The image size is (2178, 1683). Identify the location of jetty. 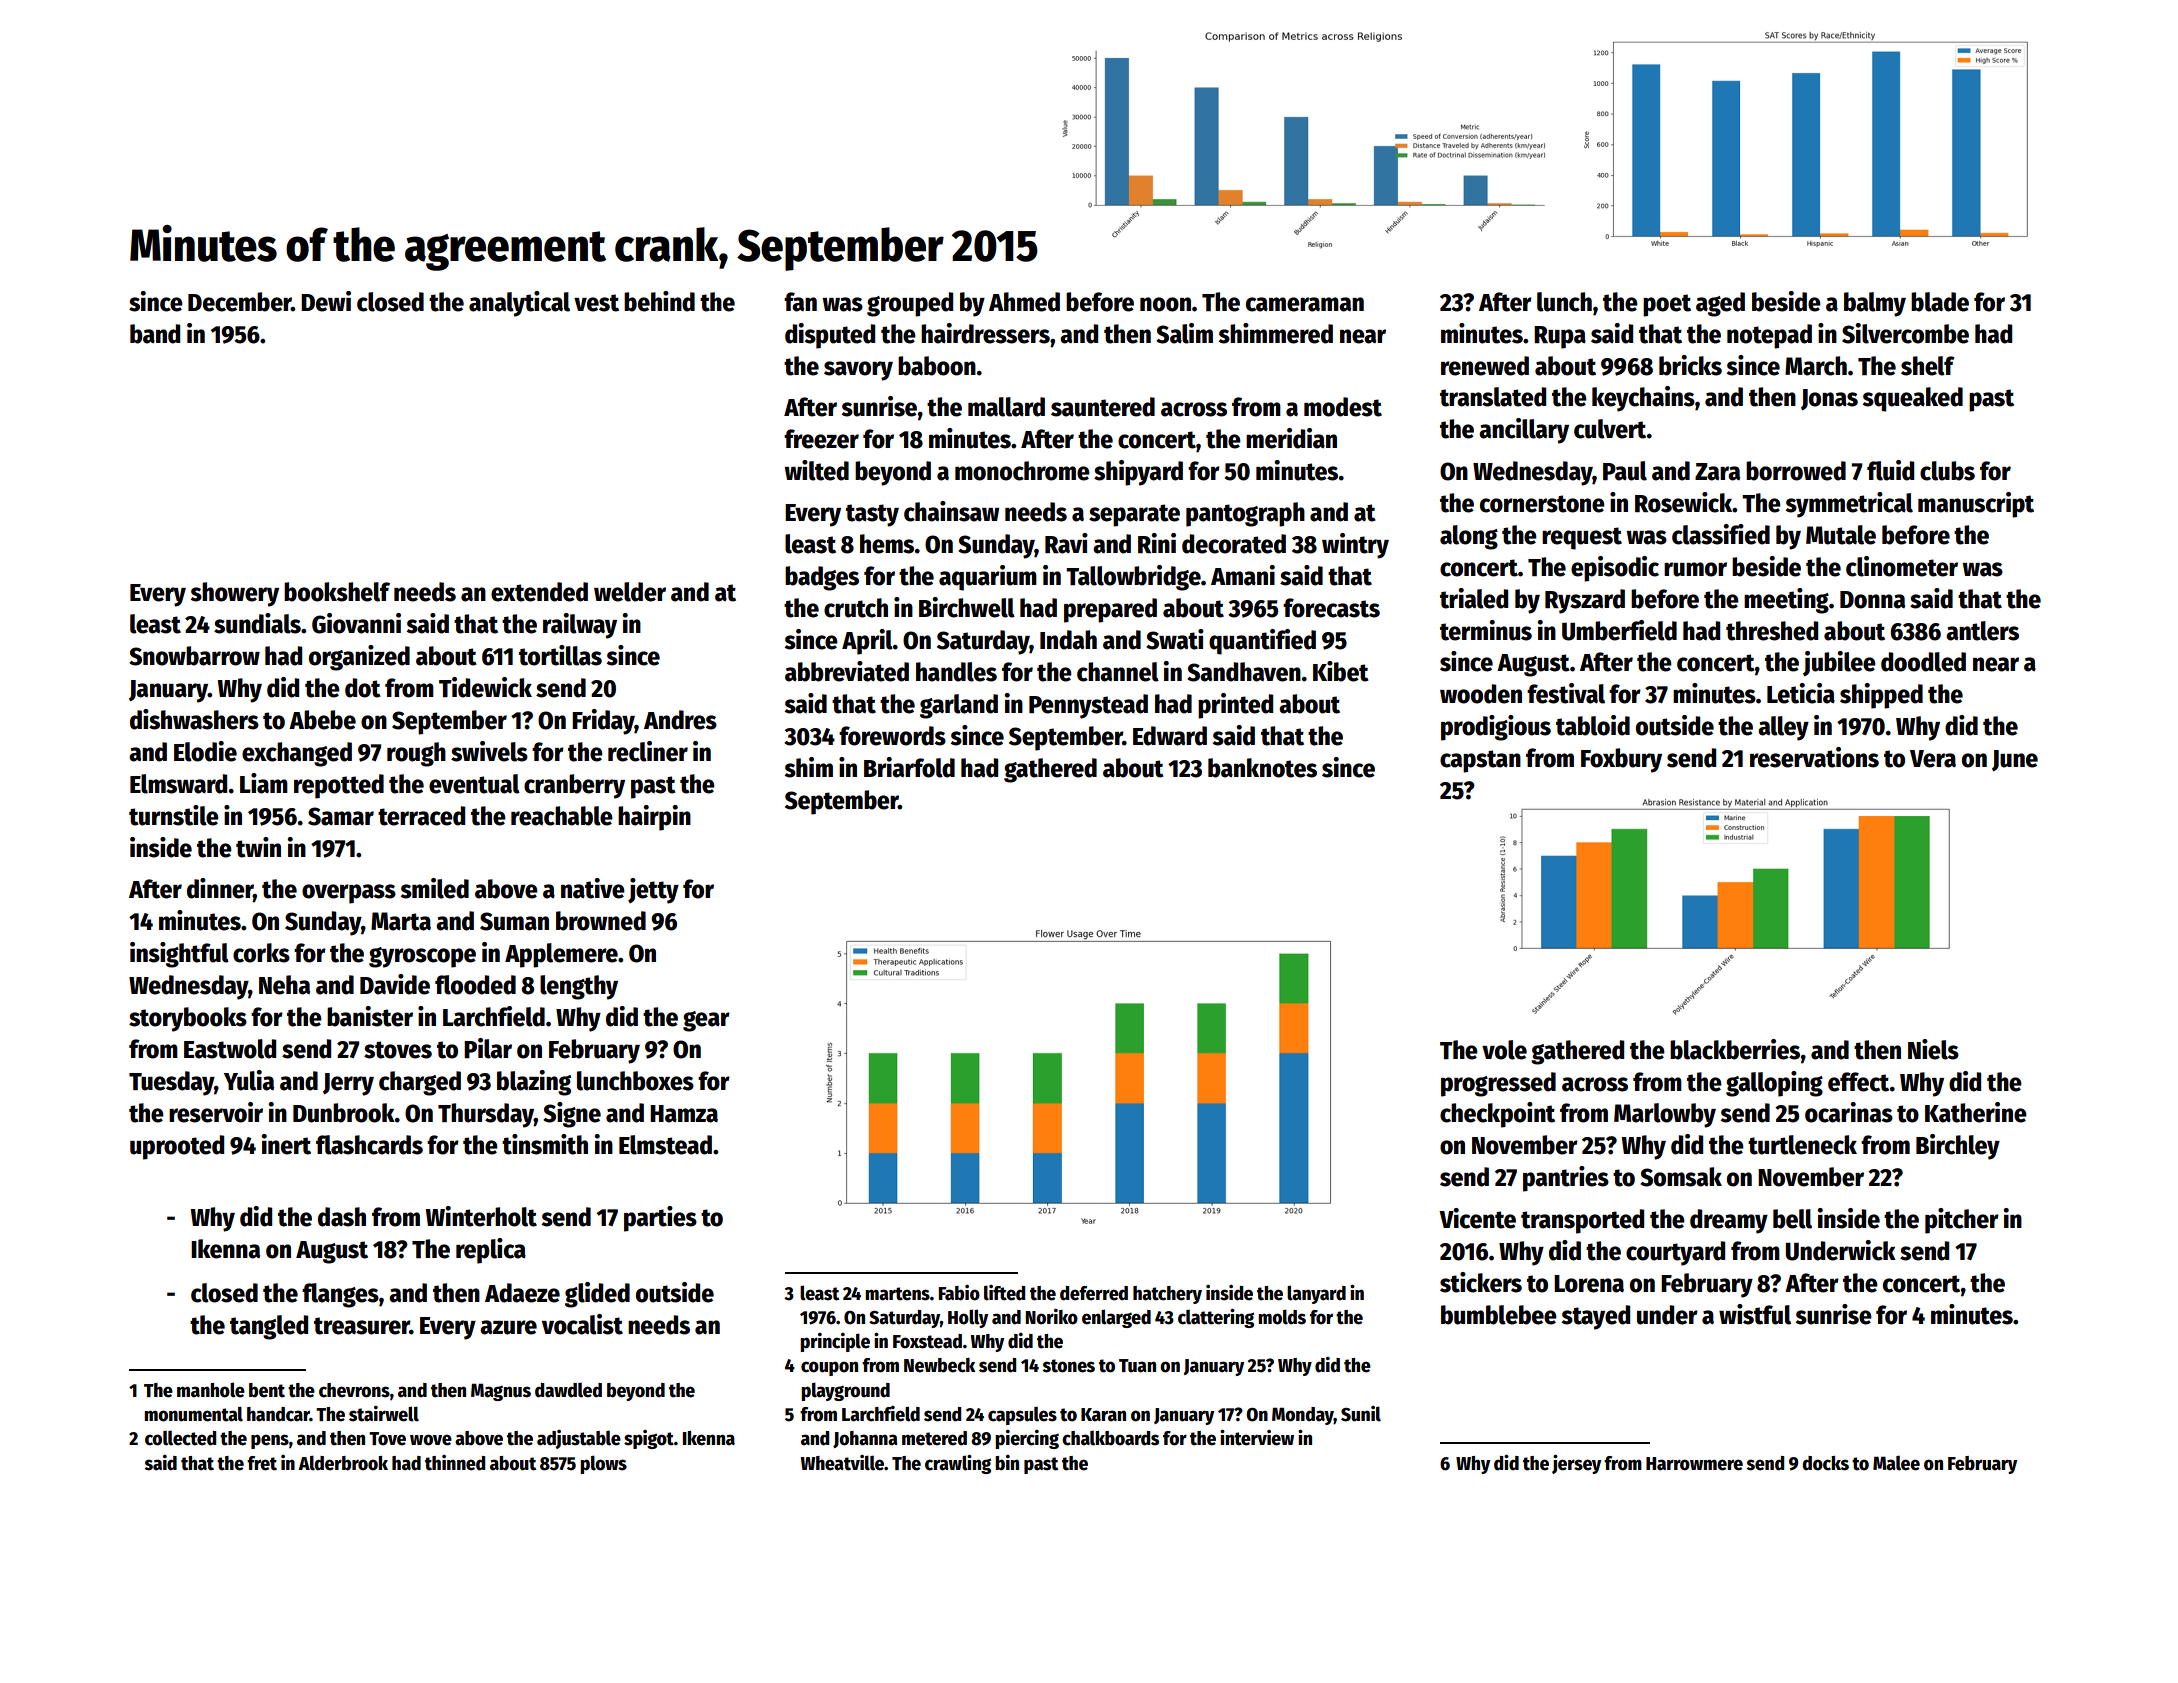
(653, 891).
